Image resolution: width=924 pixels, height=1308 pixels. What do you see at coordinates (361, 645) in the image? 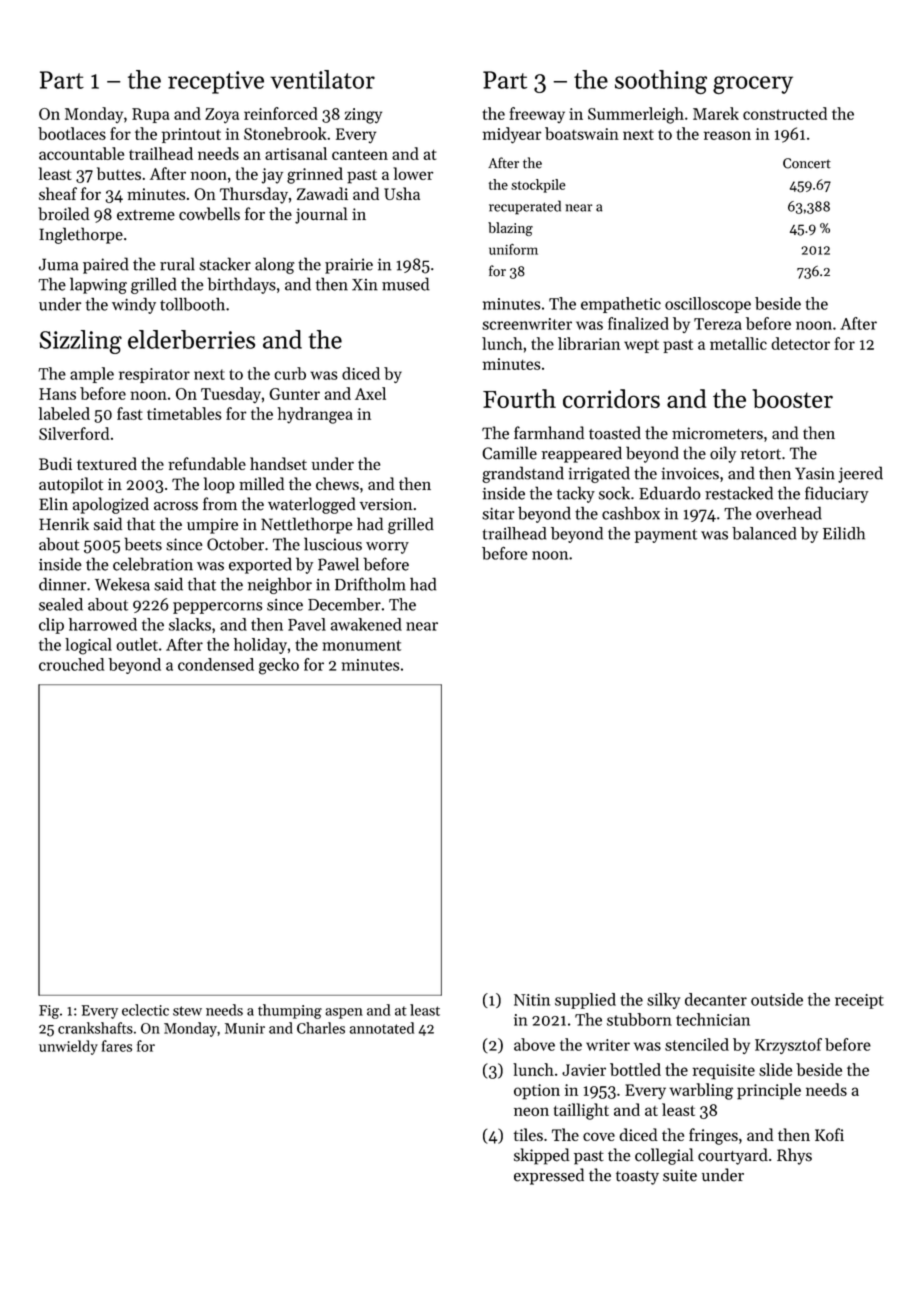
I see `monument` at bounding box center [361, 645].
